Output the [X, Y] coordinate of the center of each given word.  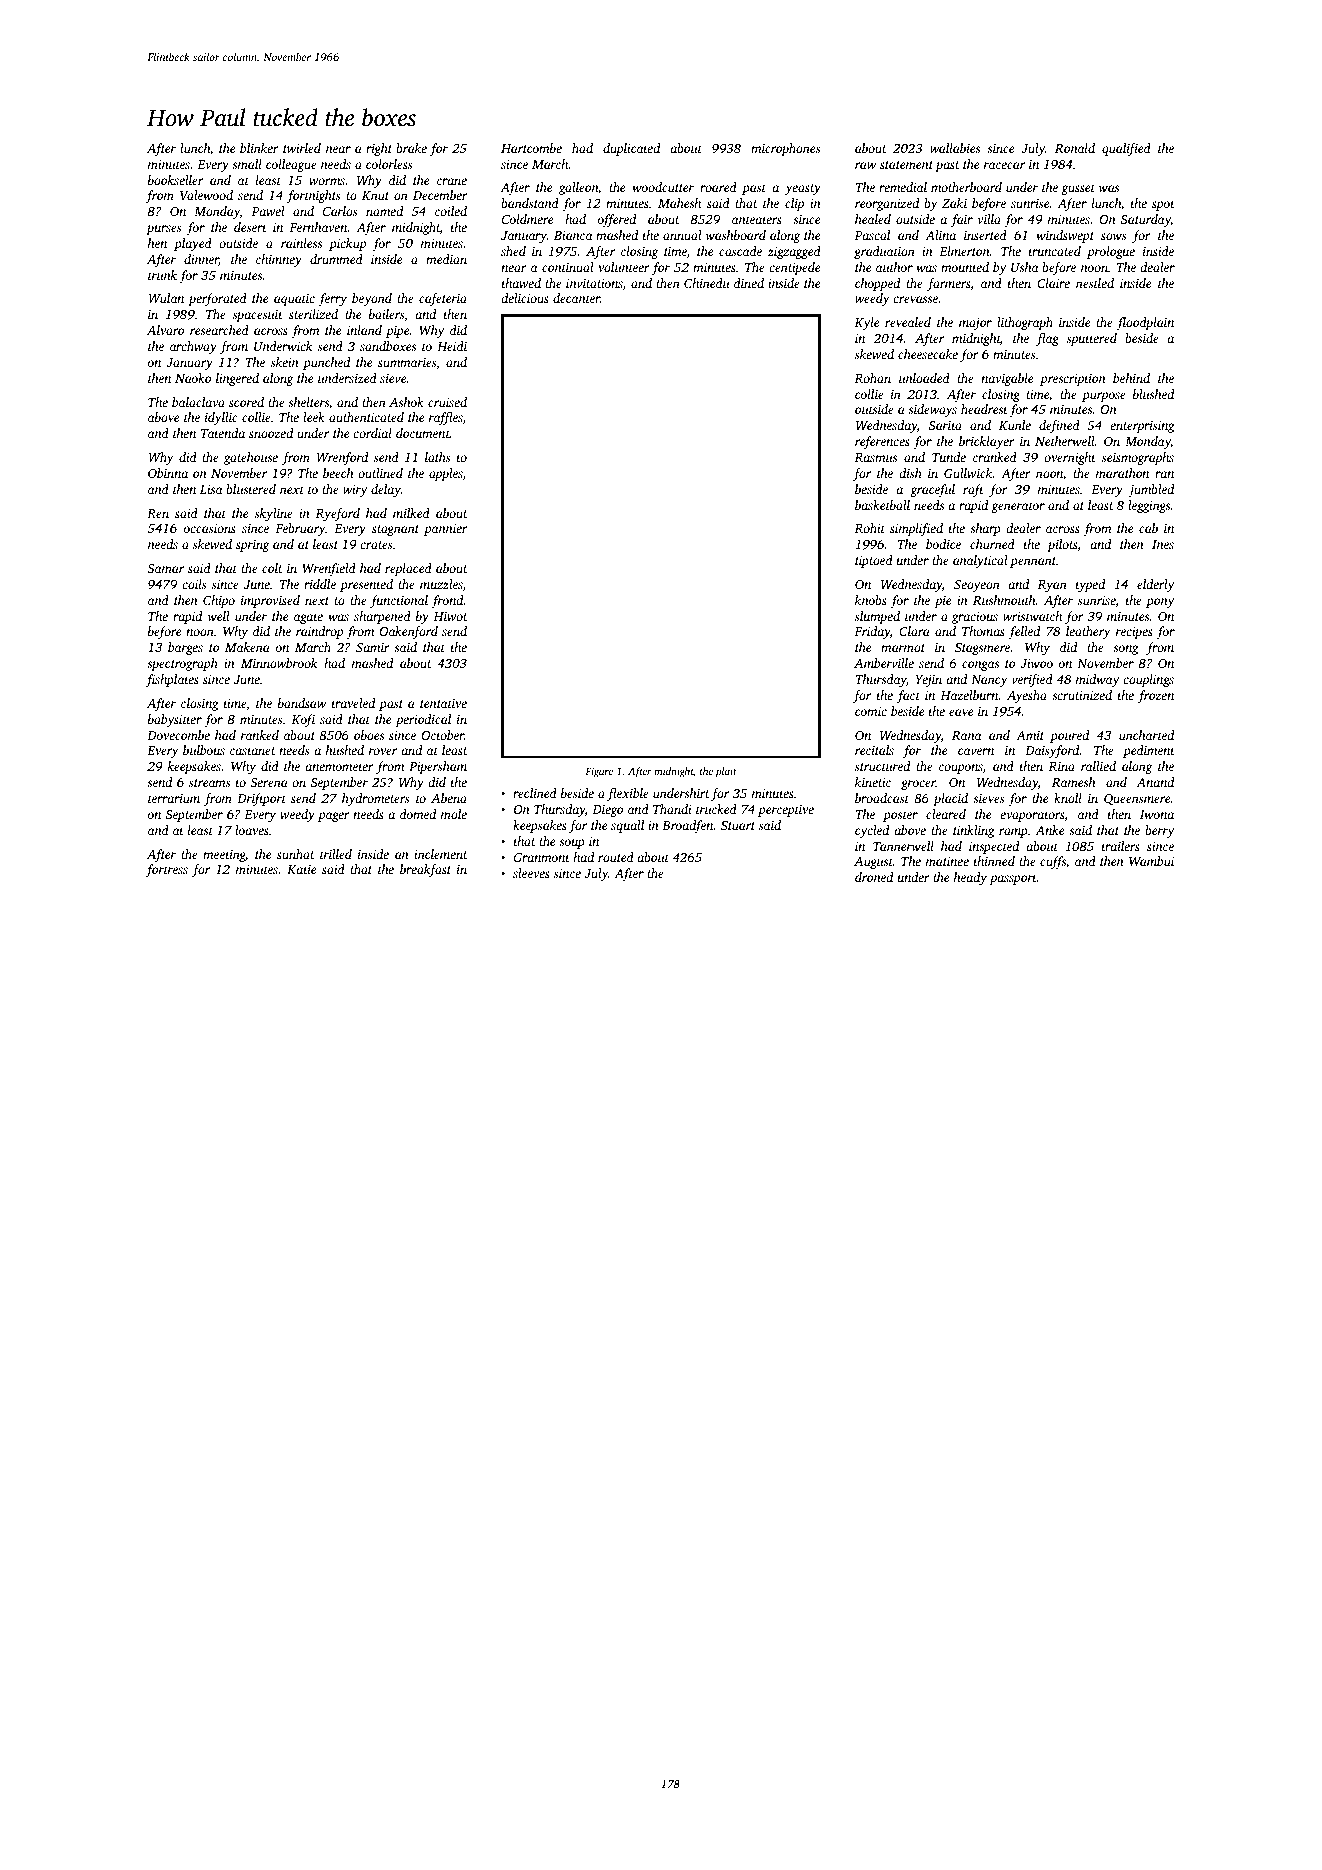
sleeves [531, 873]
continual [568, 267]
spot [1163, 205]
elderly [1155, 585]
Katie [301, 869]
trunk [162, 275]
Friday [872, 632]
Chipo [219, 601]
